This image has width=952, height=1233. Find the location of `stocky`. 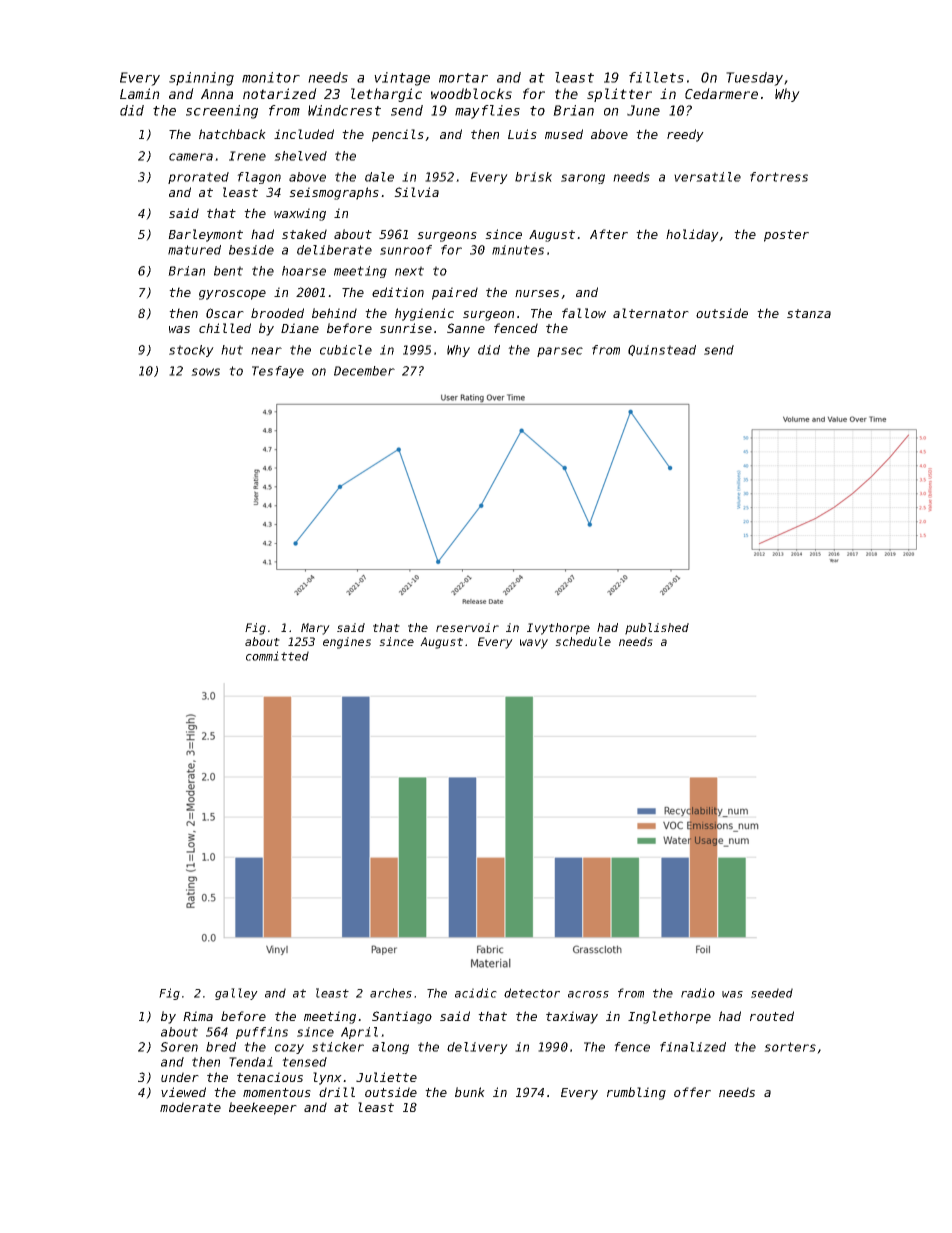

stocky is located at coordinates (191, 351).
